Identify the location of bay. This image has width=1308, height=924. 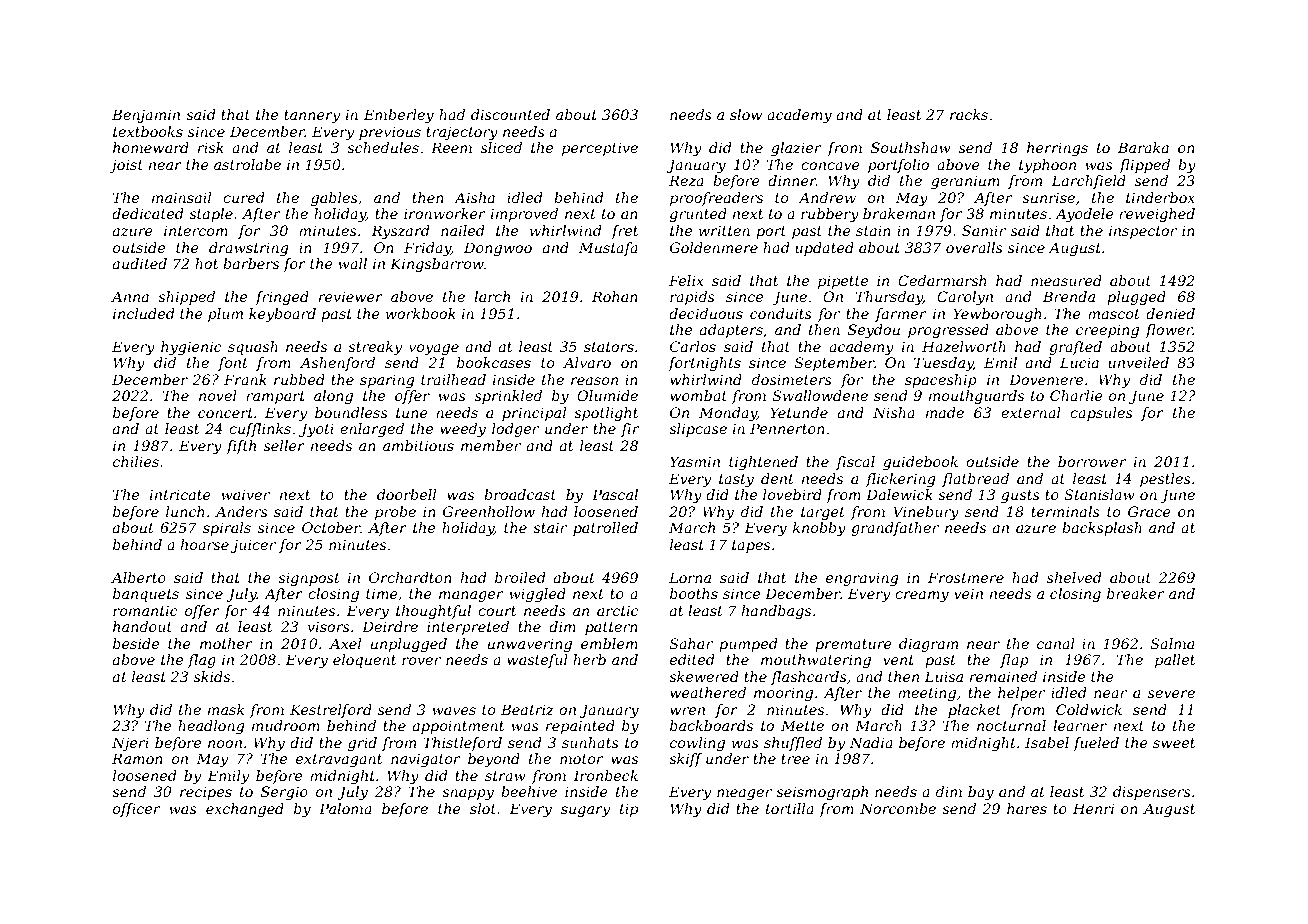
(981, 793).
